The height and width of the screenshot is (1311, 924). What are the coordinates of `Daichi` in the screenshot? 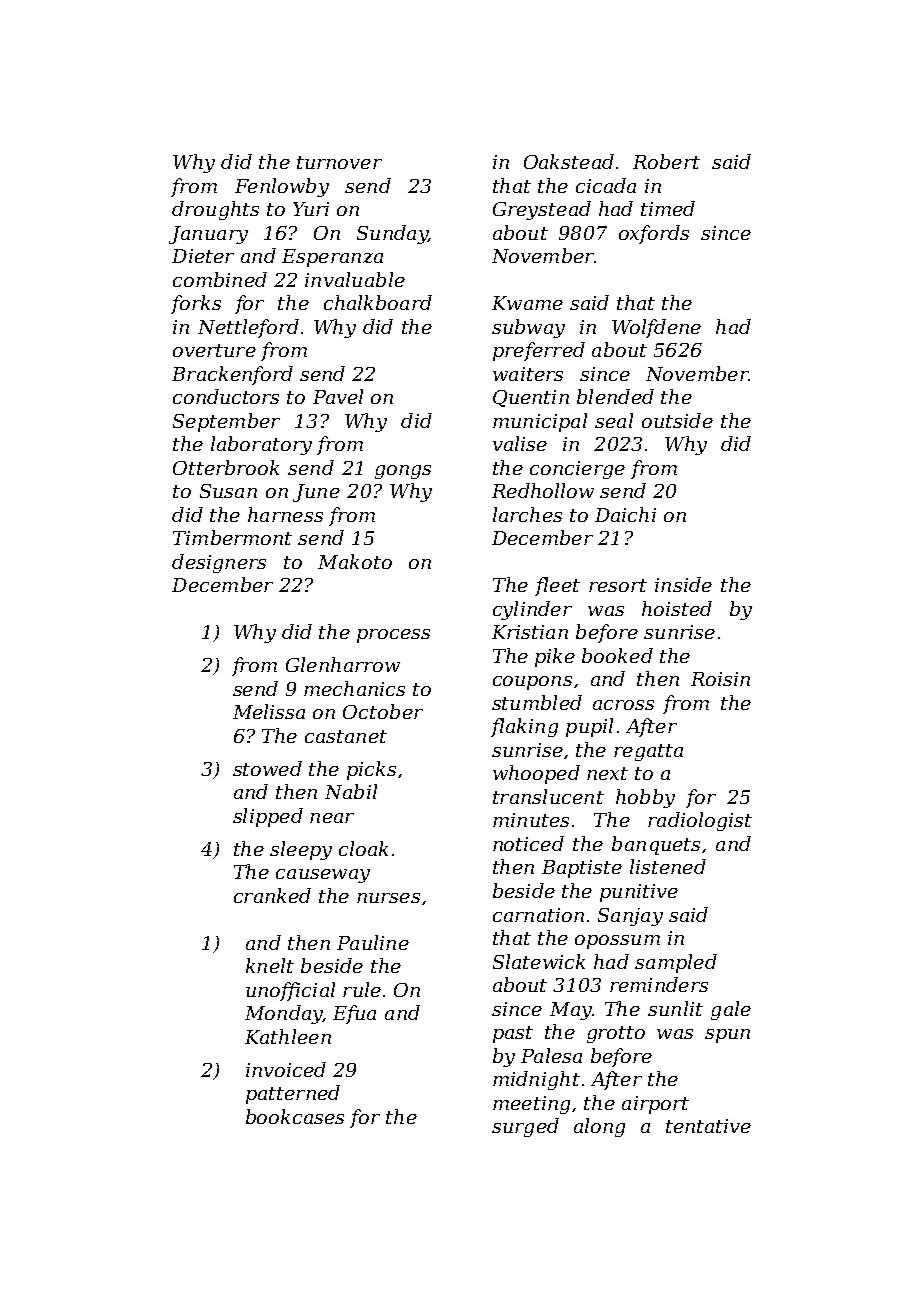 It's located at (625, 514).
